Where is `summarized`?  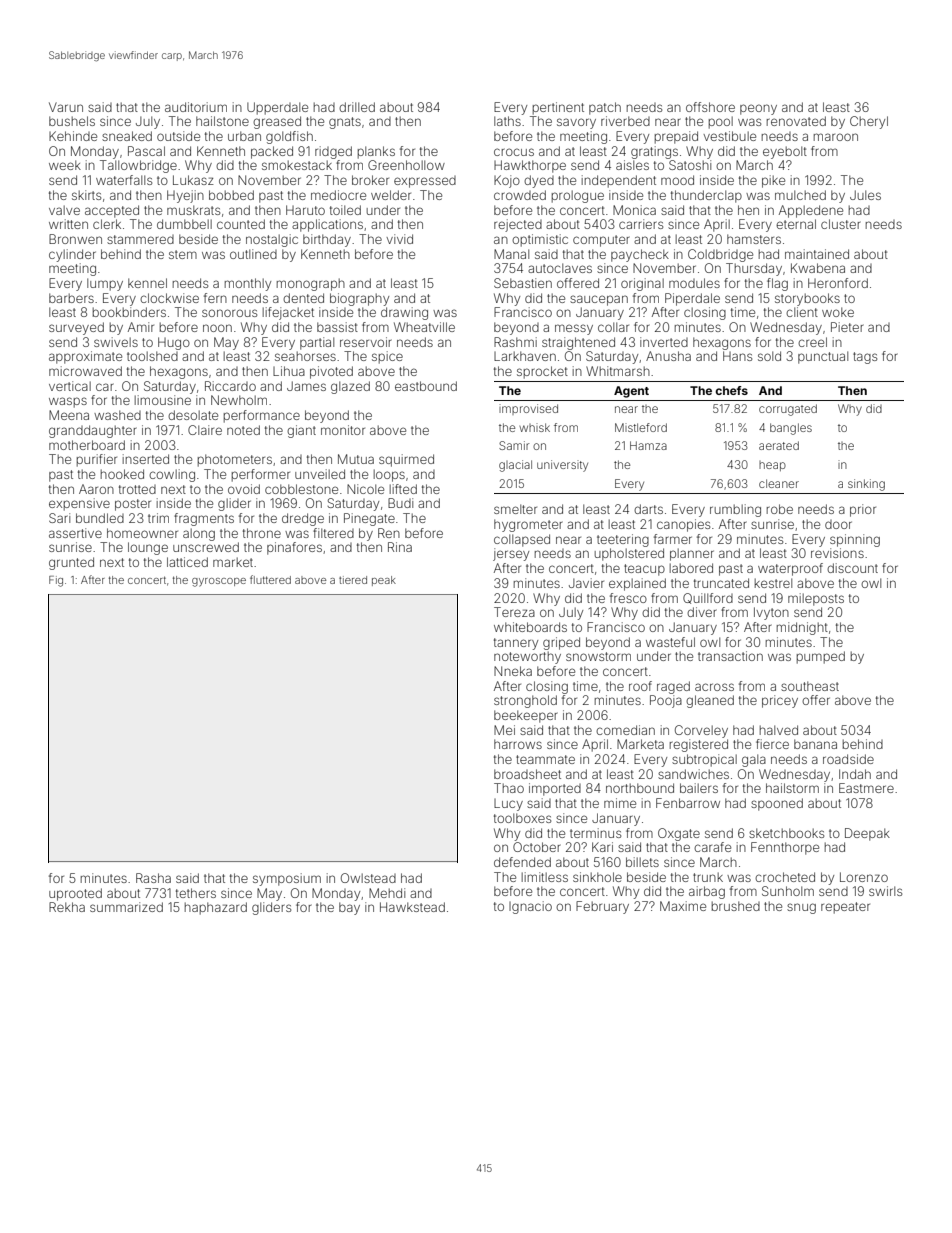 summarized is located at coordinates (126, 907).
